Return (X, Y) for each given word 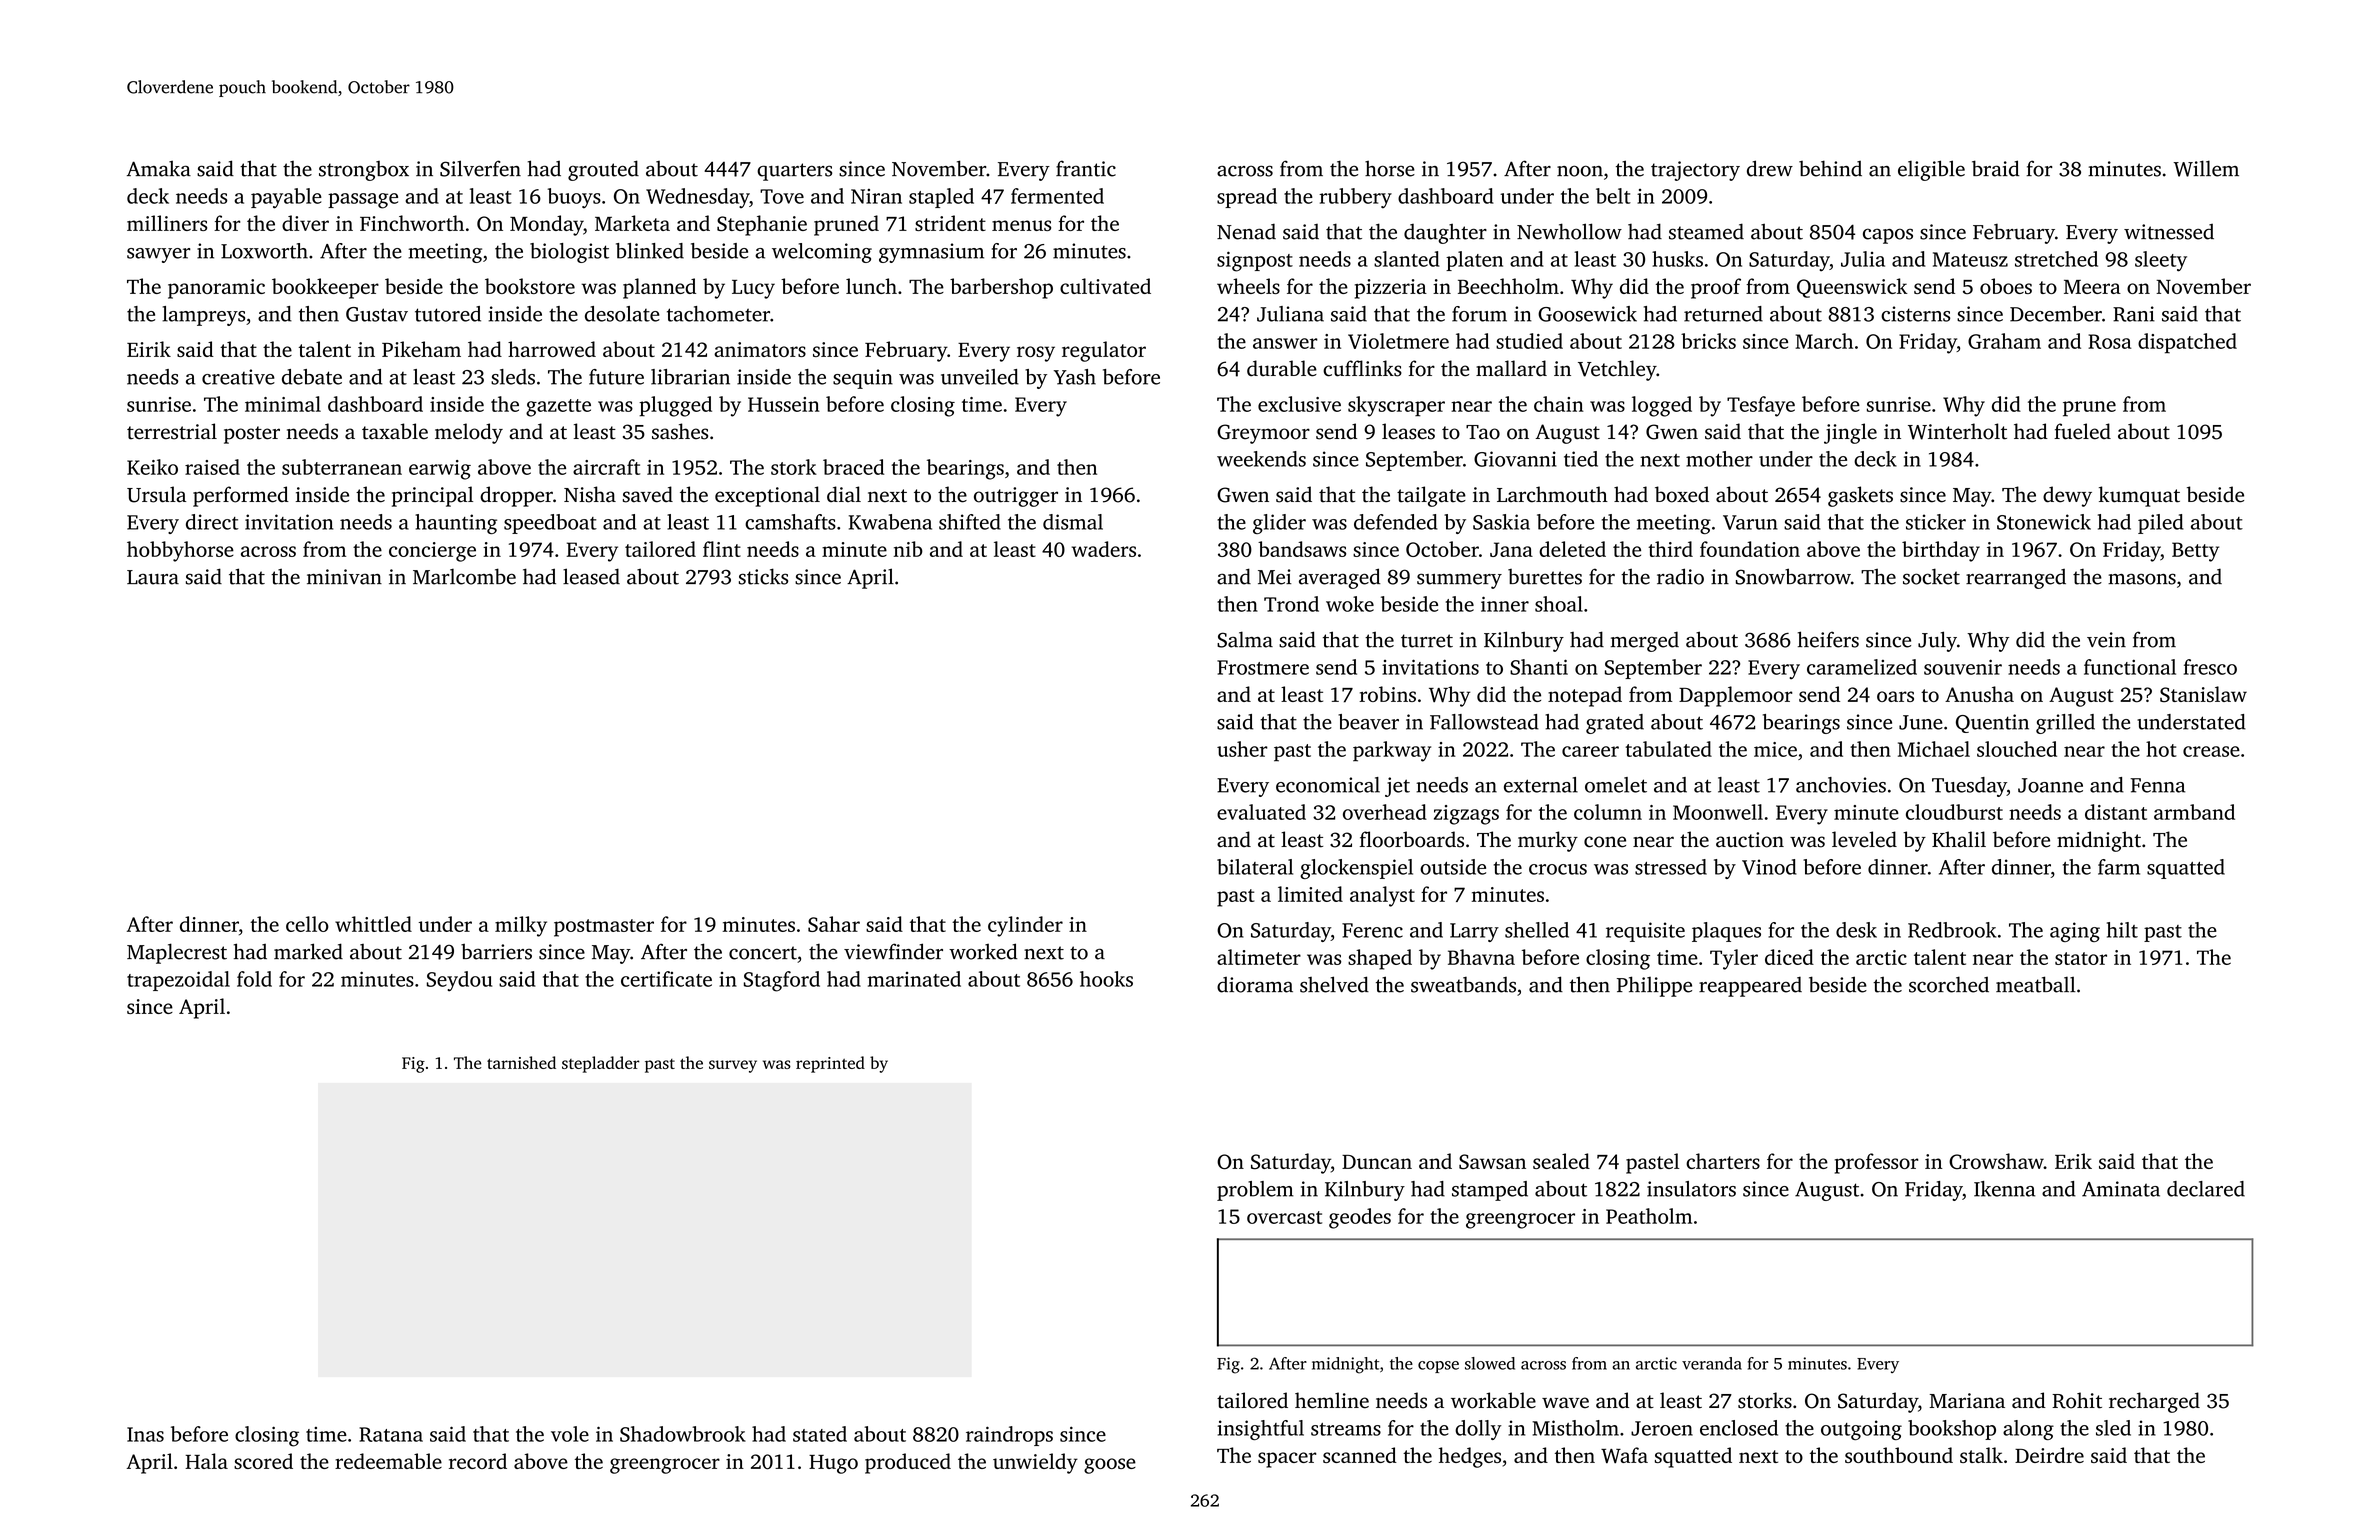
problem (1255, 1191)
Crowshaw (1996, 1161)
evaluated (1261, 812)
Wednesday (697, 198)
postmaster (604, 928)
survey (733, 1066)
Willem (2206, 168)
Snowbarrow (1793, 576)
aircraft (606, 467)
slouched (2017, 749)
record (478, 1461)
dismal (1073, 522)
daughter (1445, 233)
